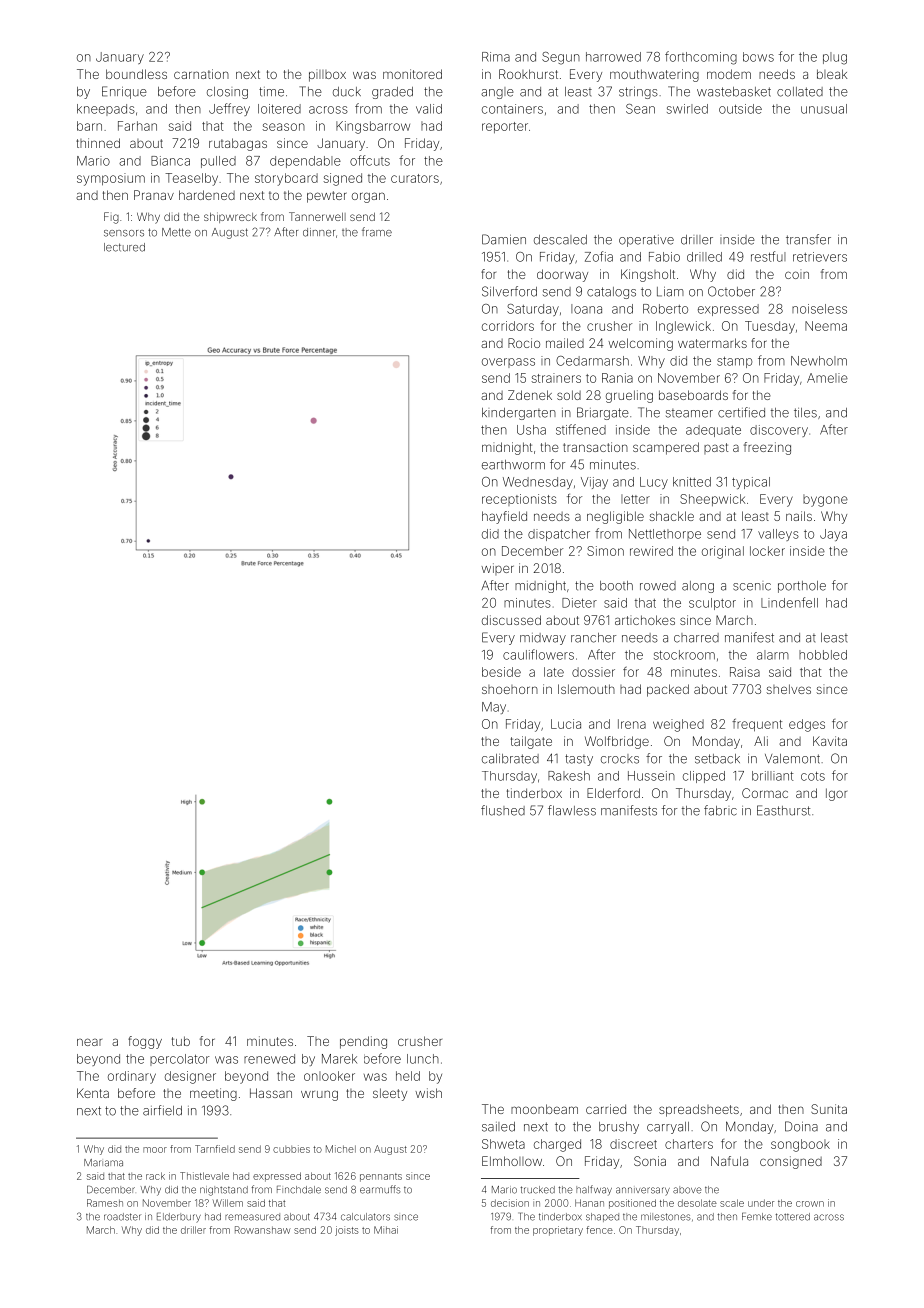 This page has width=924, height=1308. Describe the element at coordinates (504, 517) in the page. I see `hayfield` at that location.
